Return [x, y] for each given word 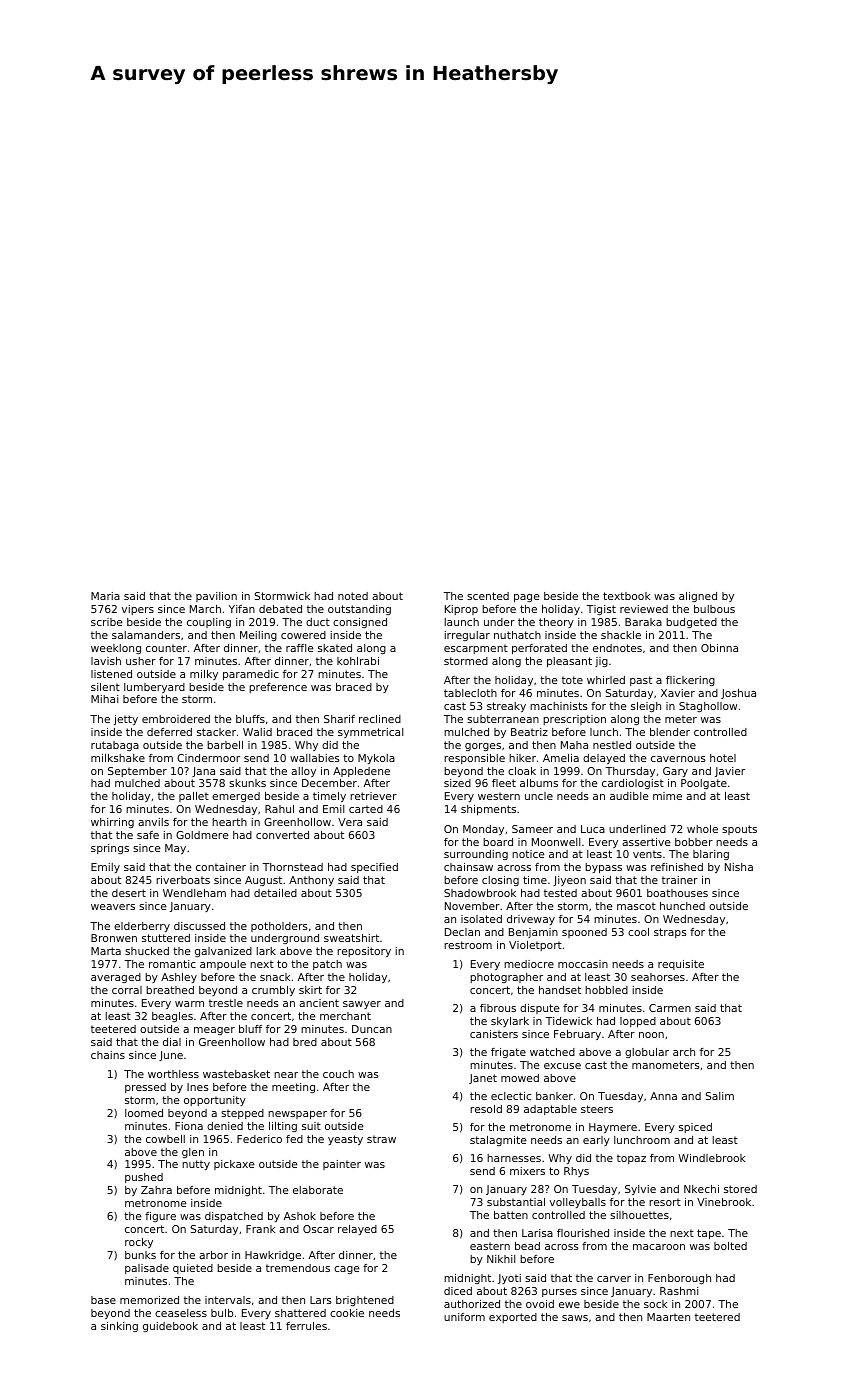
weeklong [116, 649]
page [526, 598]
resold [486, 1109]
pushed [144, 1178]
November [472, 906]
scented [488, 596]
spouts [739, 830]
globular [647, 1053]
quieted [193, 1269]
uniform [464, 1317]
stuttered [166, 938]
